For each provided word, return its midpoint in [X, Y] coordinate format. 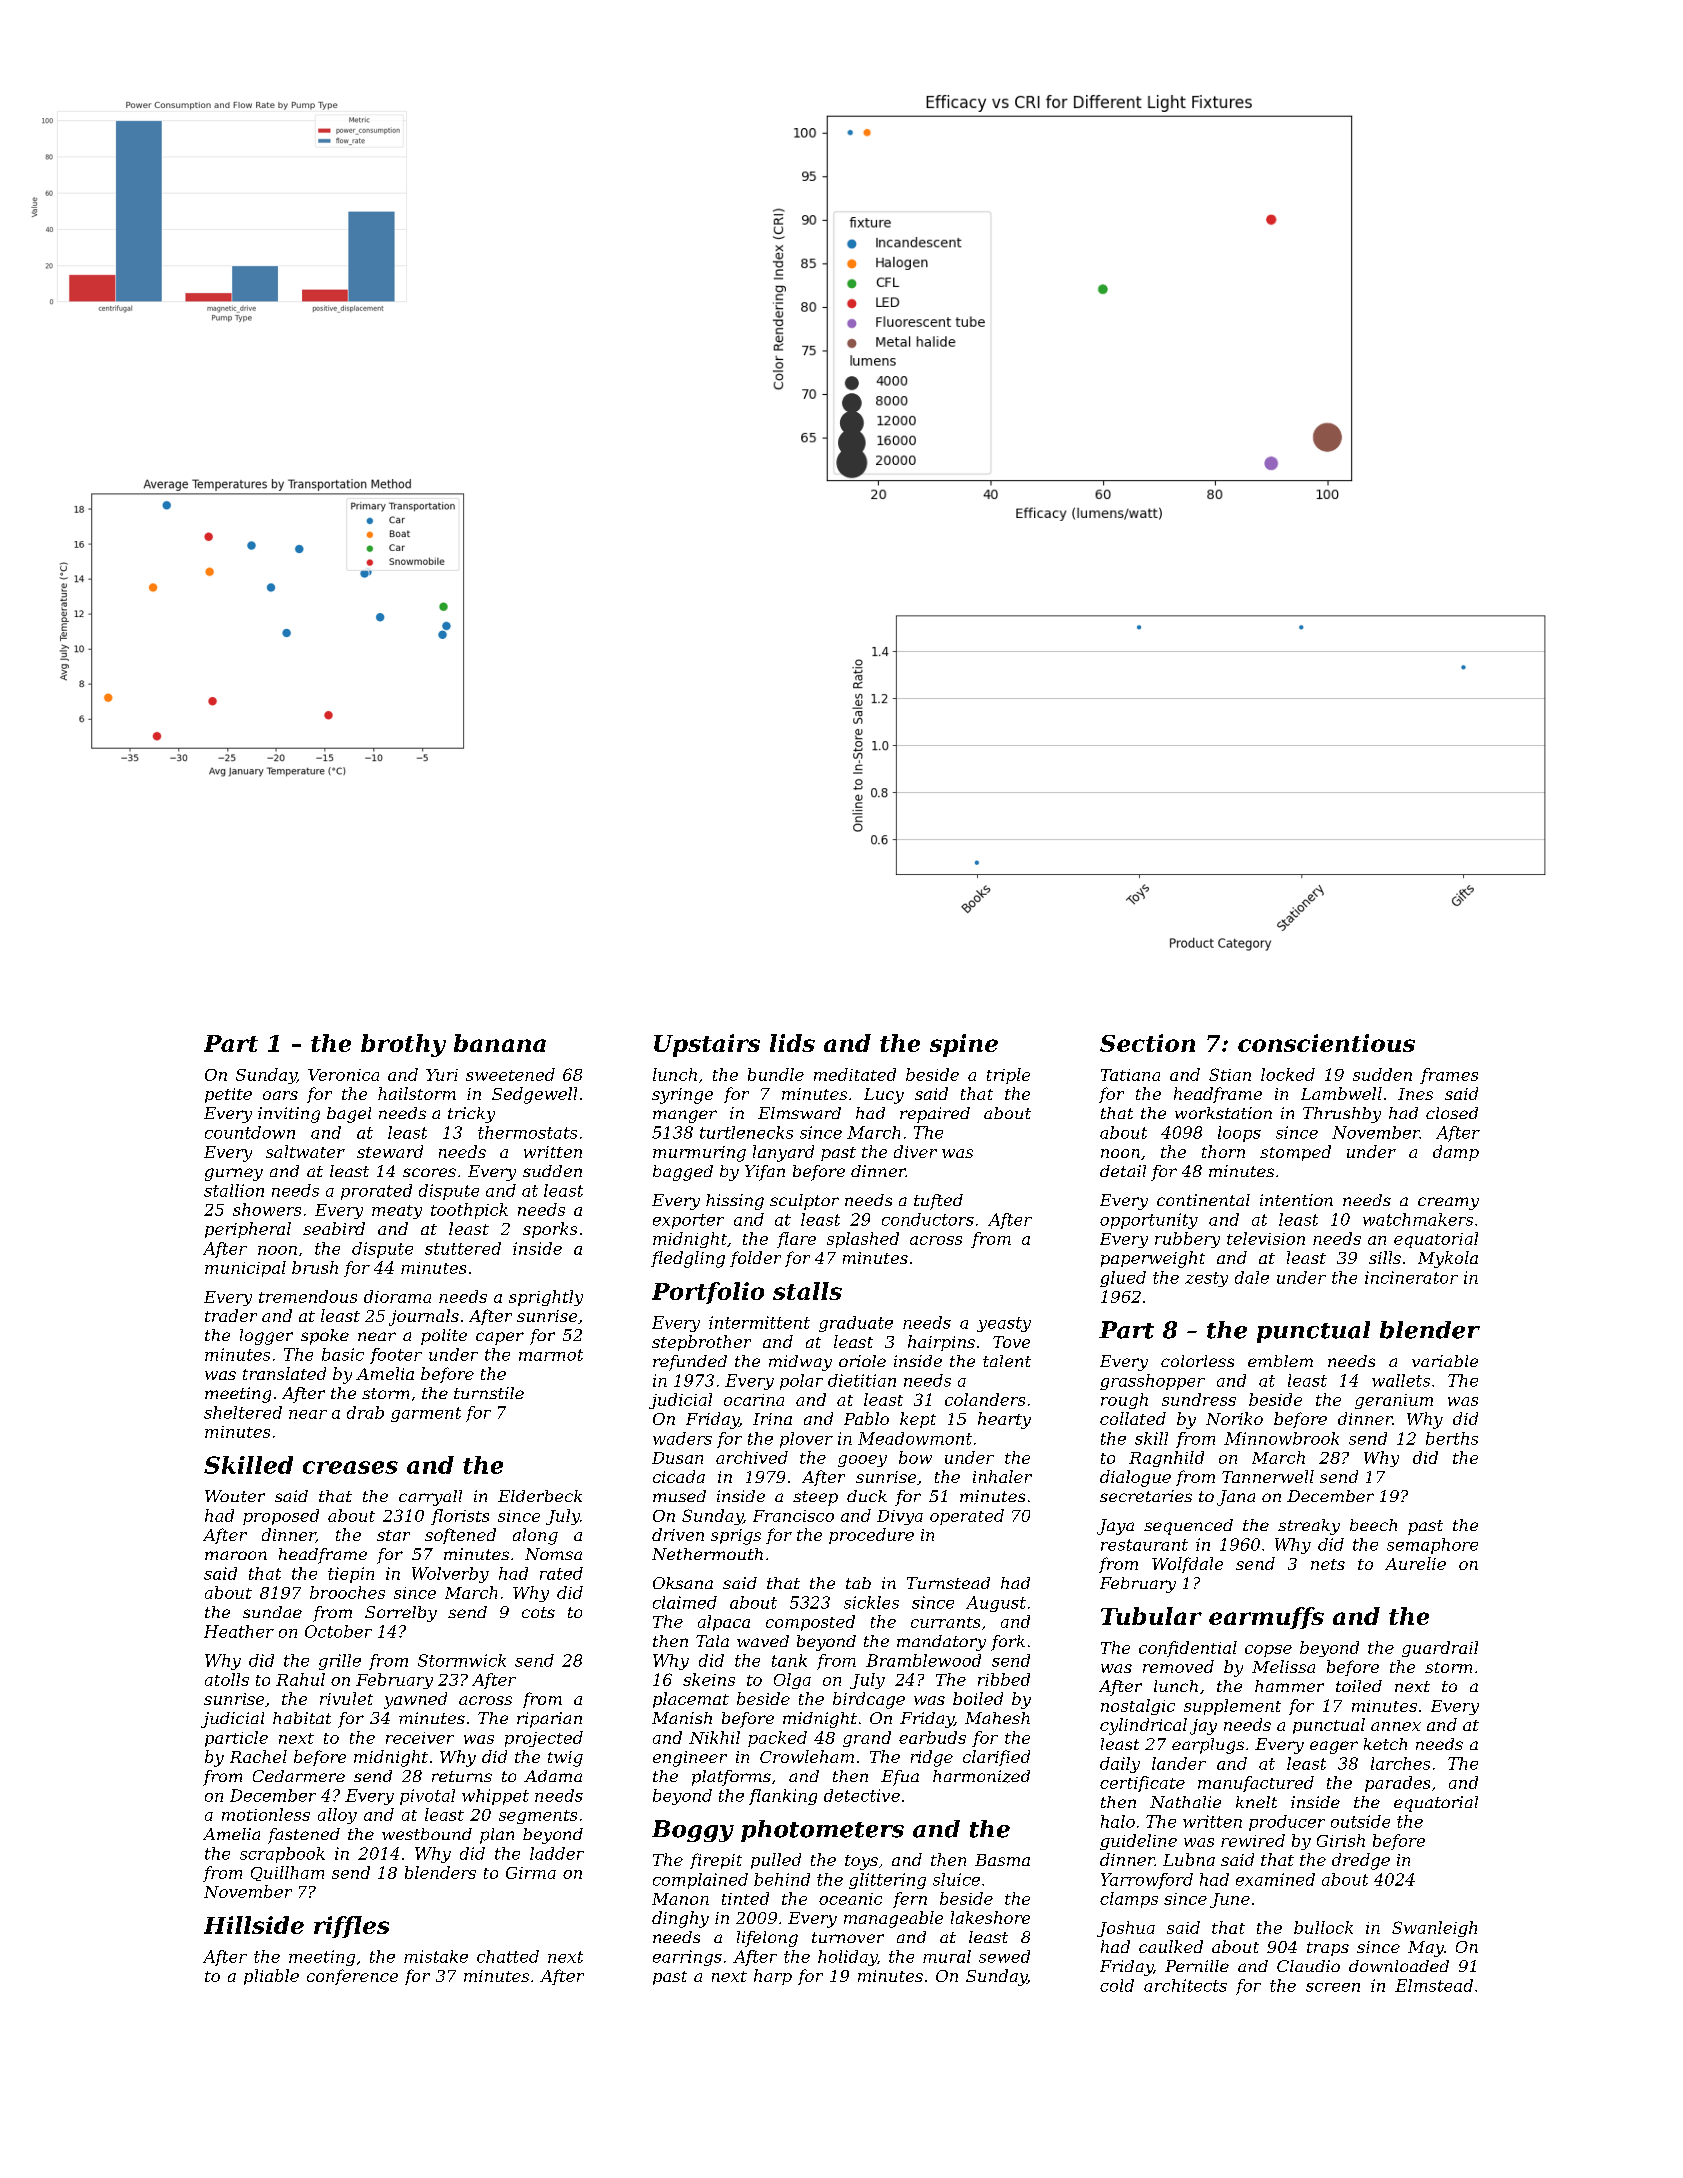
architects [1185, 1985]
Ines [1415, 1094]
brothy [403, 1045]
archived [752, 1457]
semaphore [1432, 1546]
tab [858, 1583]
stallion [234, 1190]
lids [792, 1043]
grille [340, 1662]
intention [1296, 1200]
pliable [271, 1977]
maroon [236, 1555]
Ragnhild [1166, 1459]
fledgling [688, 1259]
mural [947, 1956]
